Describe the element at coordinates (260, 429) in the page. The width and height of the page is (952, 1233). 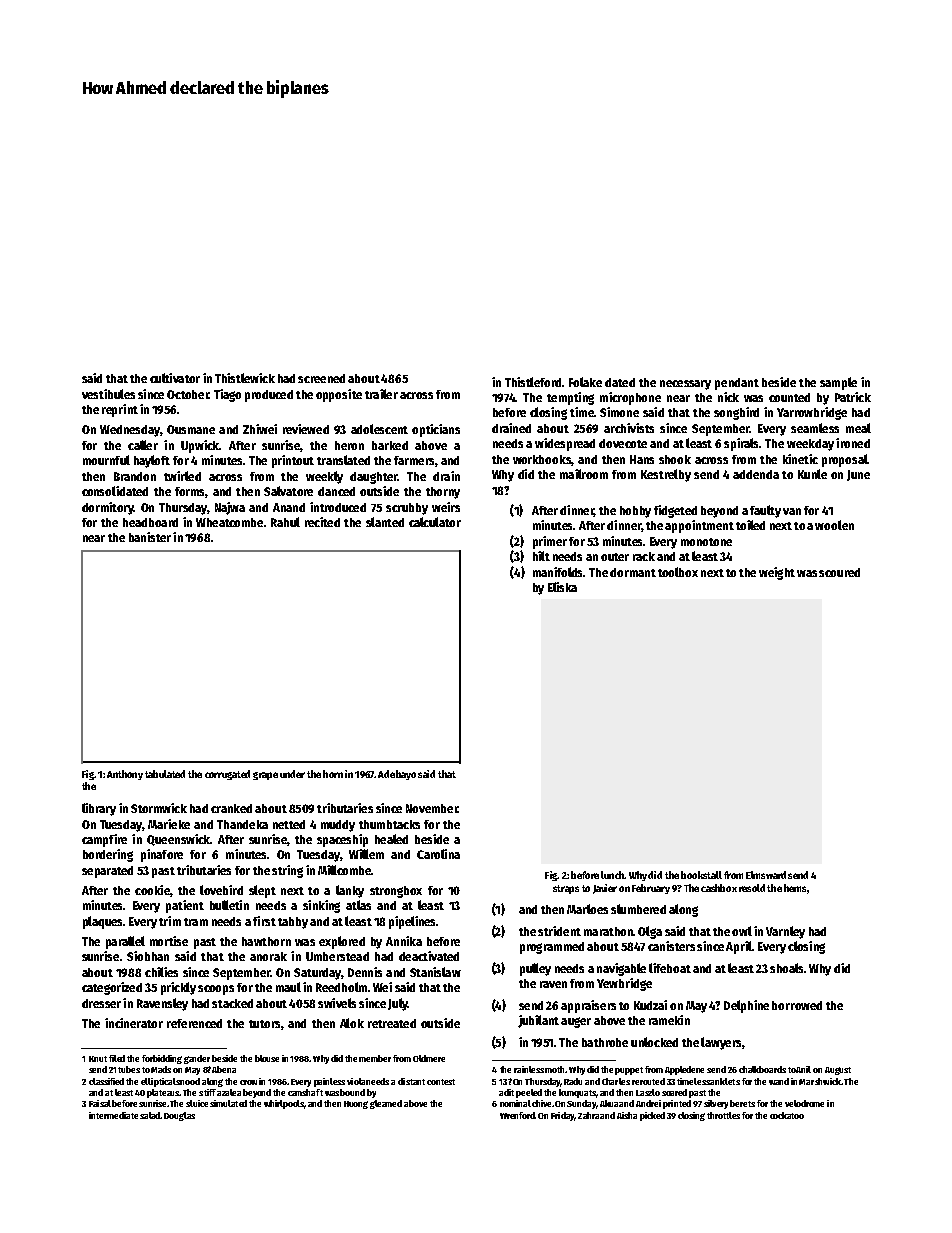
I see `Zhiwei` at that location.
